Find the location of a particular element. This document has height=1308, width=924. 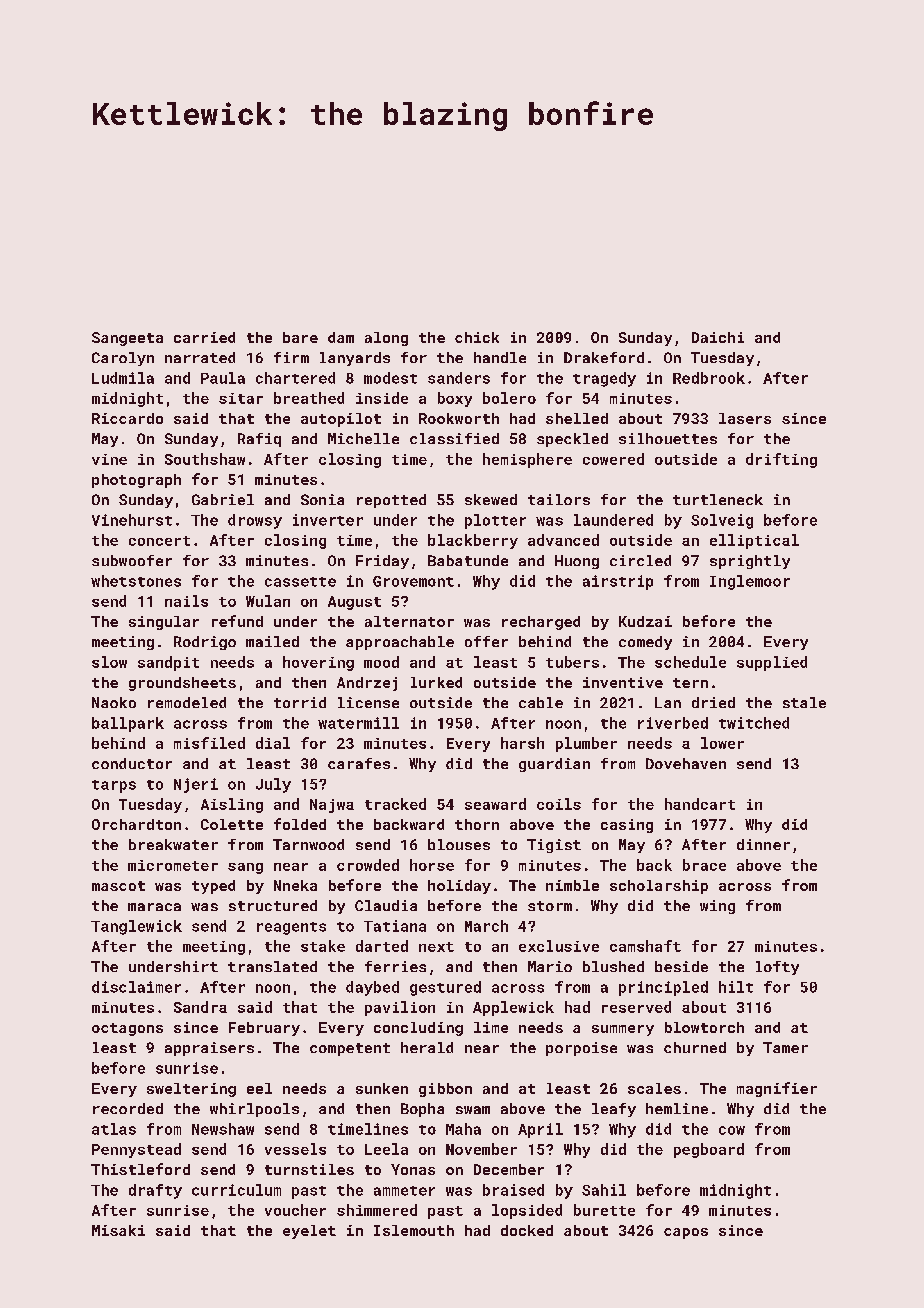

dinner is located at coordinates (763, 844).
